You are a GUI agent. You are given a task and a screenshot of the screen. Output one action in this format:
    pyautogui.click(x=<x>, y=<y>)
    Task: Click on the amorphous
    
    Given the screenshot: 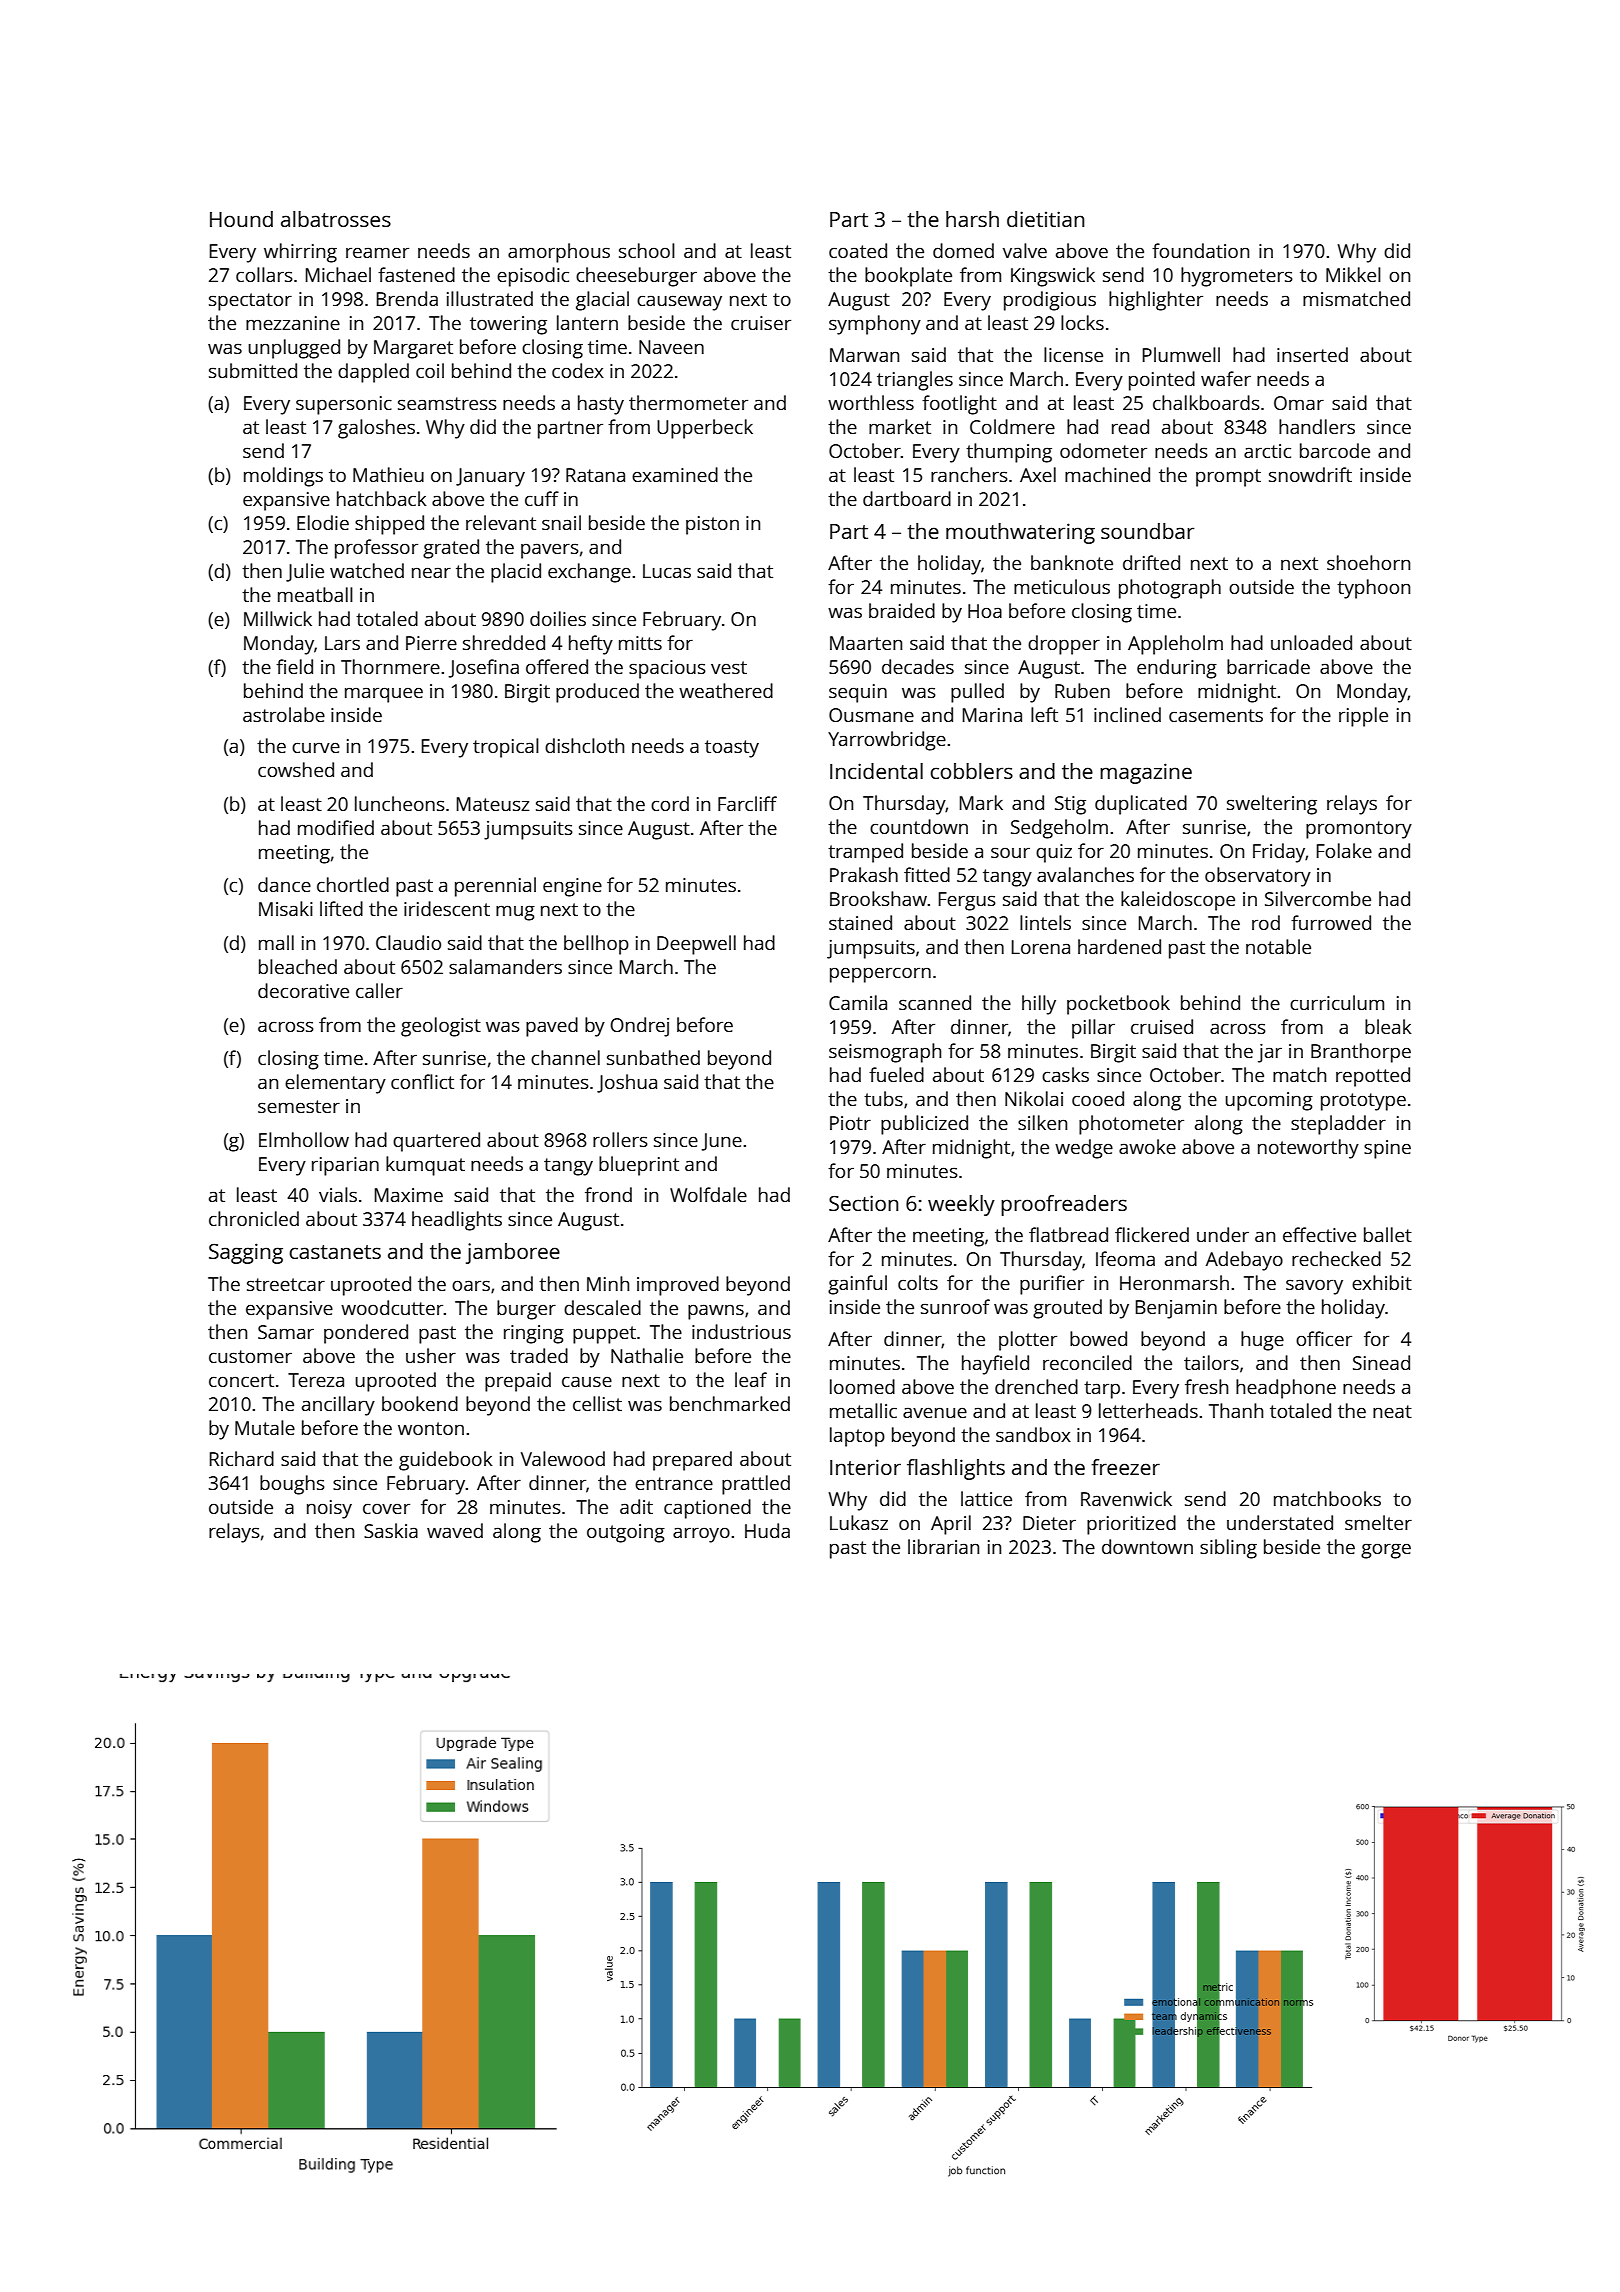 What is the action you would take?
    pyautogui.click(x=559, y=253)
